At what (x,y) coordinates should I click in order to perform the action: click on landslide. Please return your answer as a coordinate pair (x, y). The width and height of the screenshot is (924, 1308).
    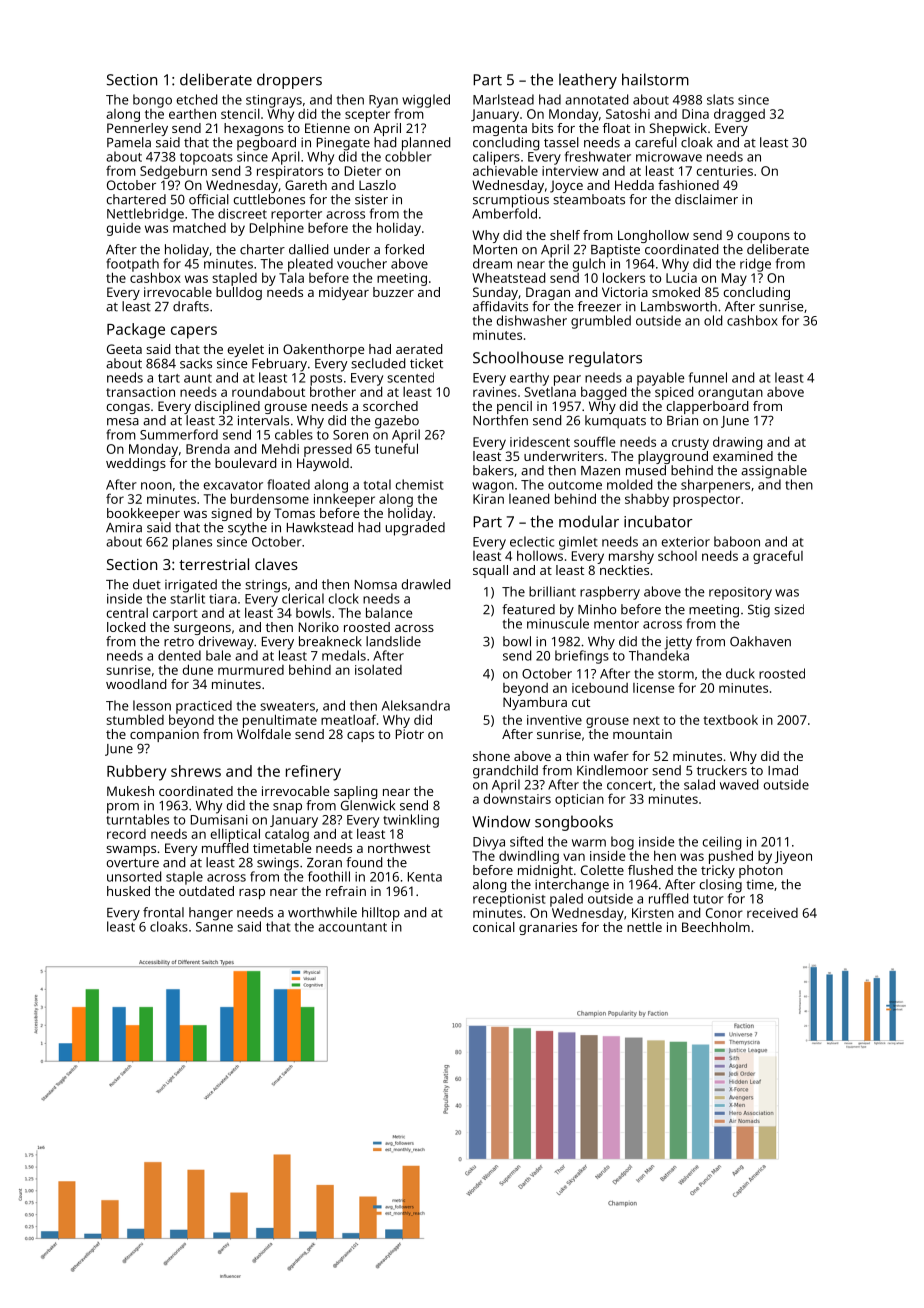
    Looking at the image, I should click on (393, 641).
